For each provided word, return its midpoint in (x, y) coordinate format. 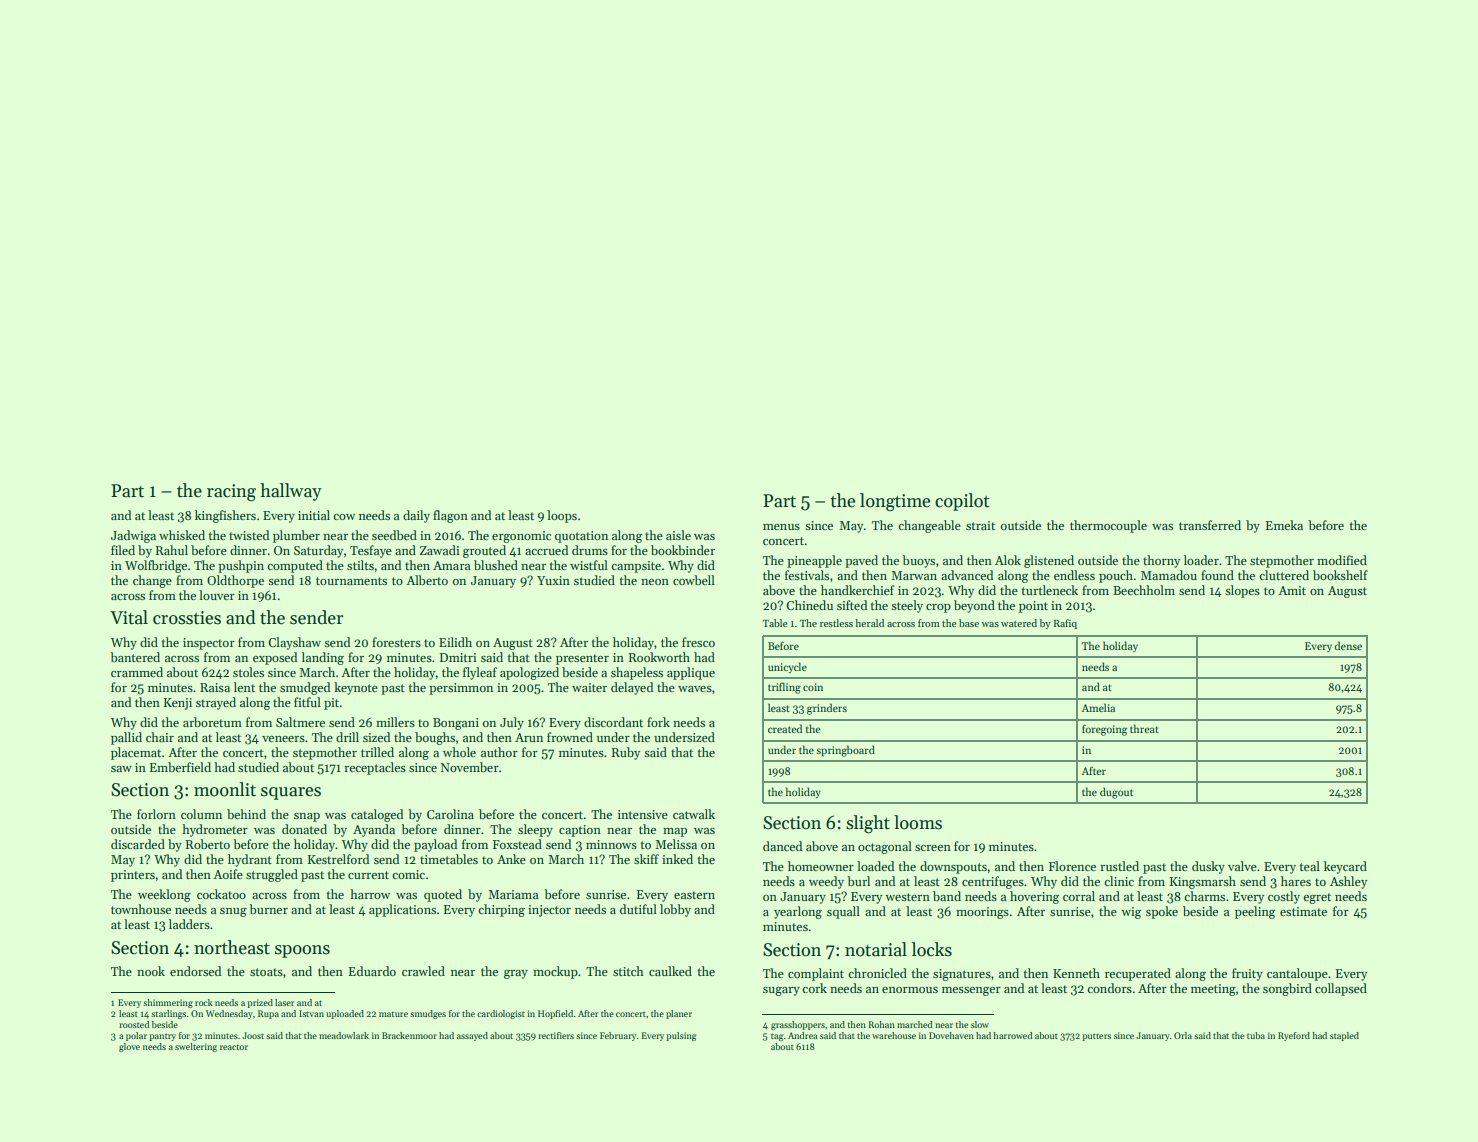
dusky (1208, 867)
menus (781, 527)
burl (858, 881)
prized (260, 1003)
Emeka (1284, 525)
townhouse (141, 909)
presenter (582, 659)
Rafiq (1065, 624)
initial (314, 515)
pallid (126, 738)
